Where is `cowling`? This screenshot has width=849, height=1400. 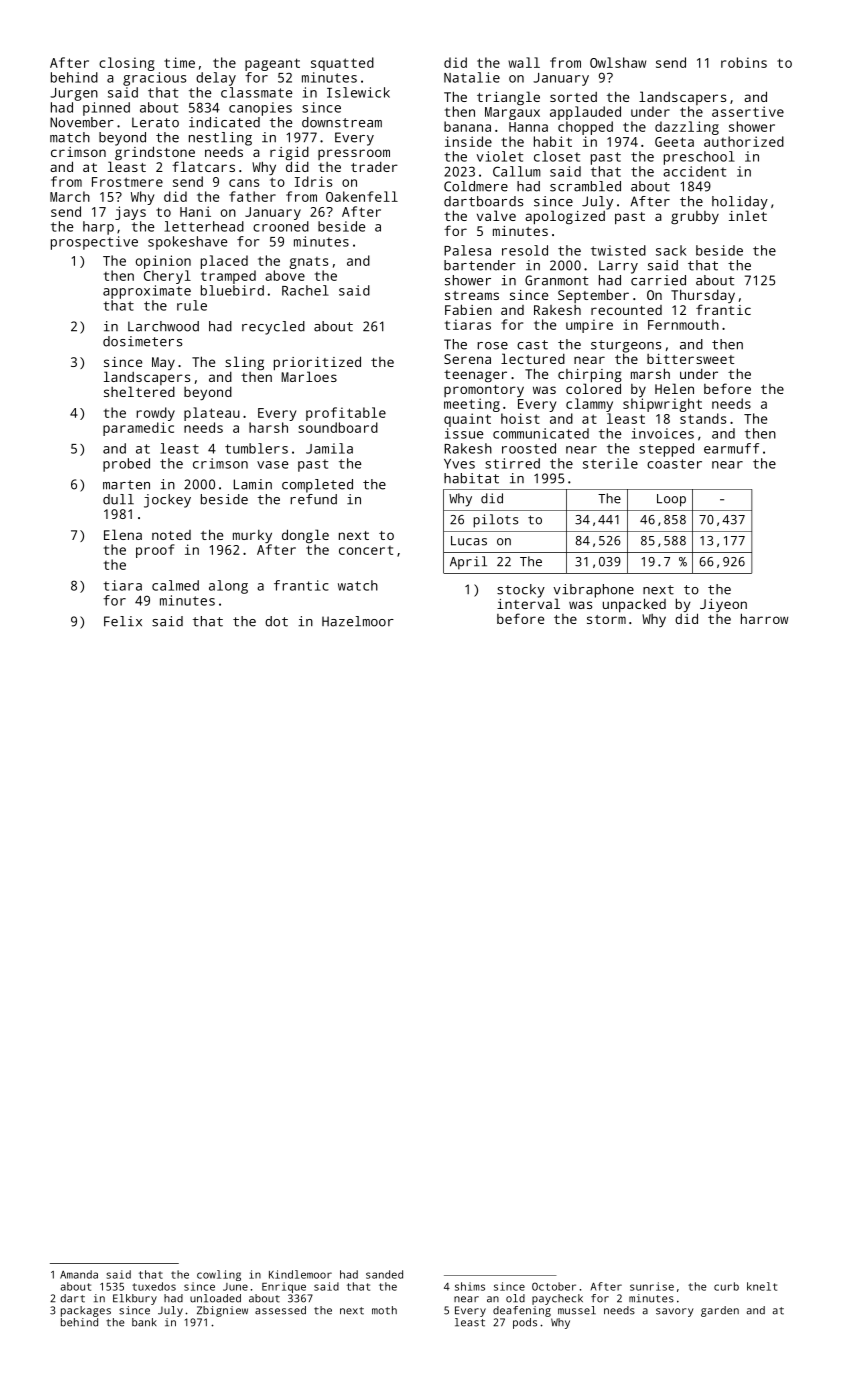 cowling is located at coordinates (219, 1275).
